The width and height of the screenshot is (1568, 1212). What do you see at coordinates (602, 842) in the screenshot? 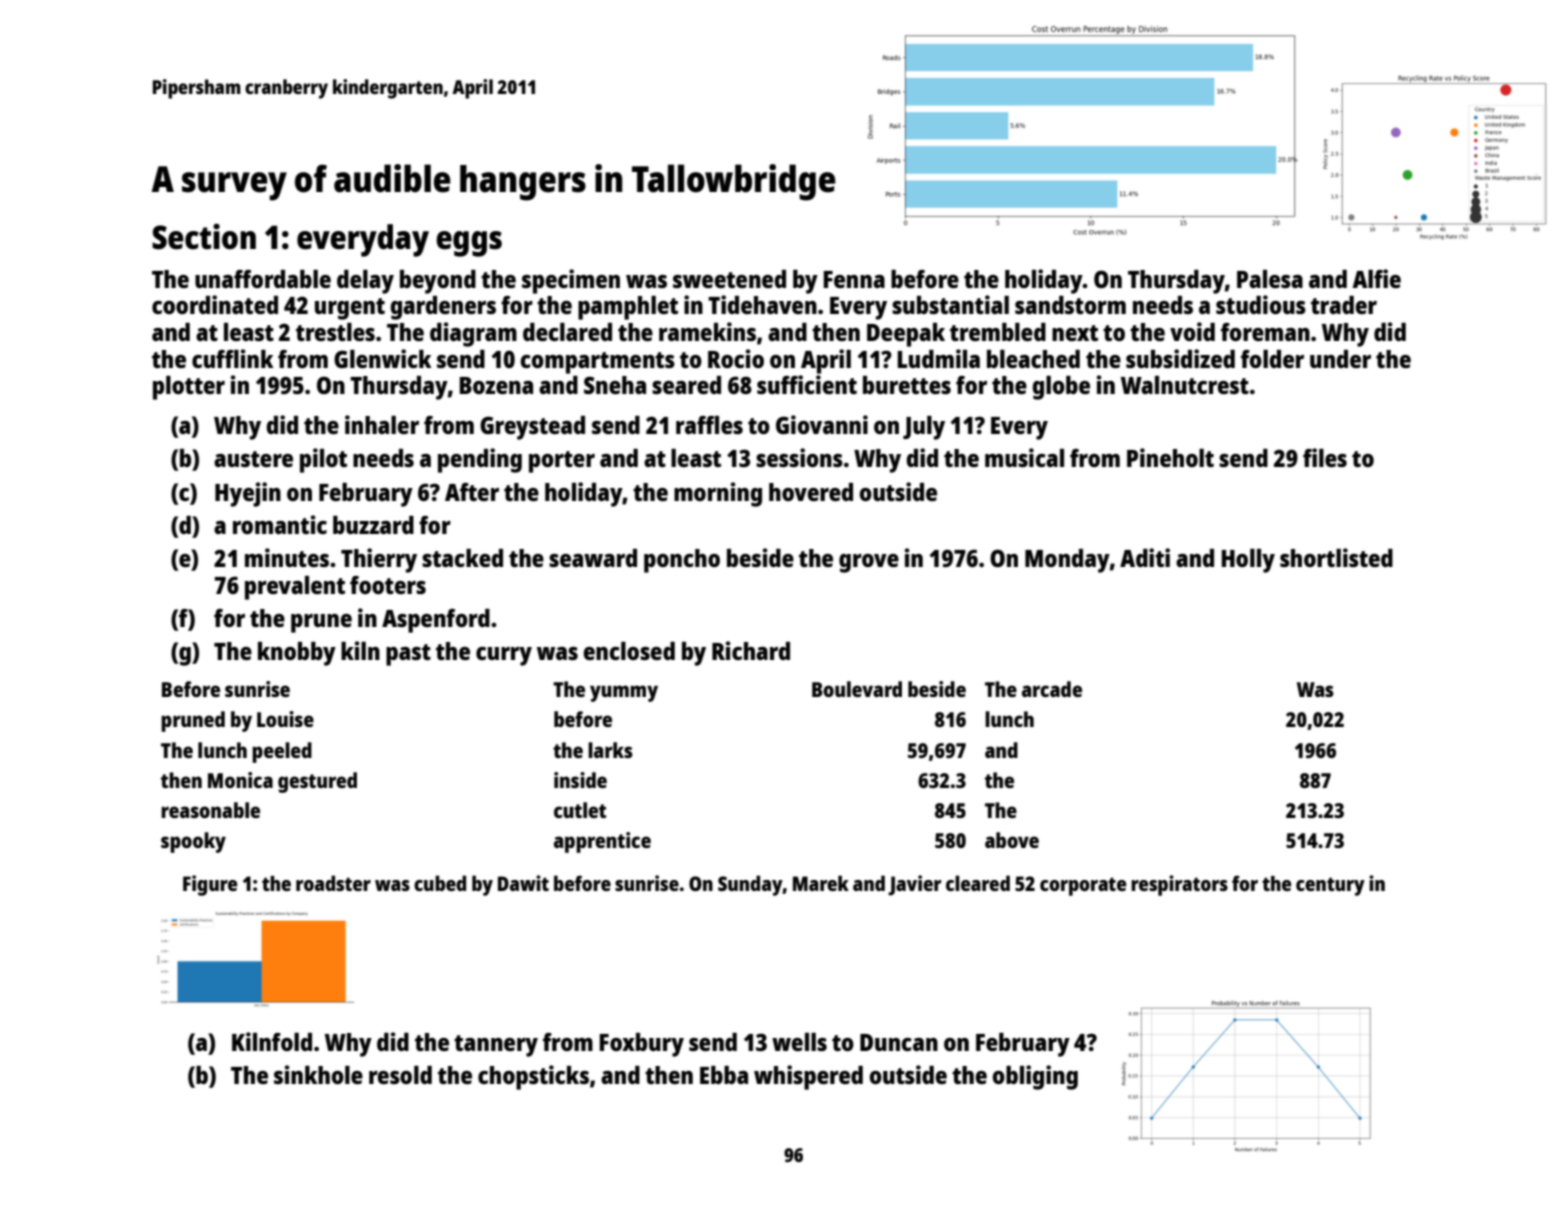
I see `apprentice` at bounding box center [602, 842].
